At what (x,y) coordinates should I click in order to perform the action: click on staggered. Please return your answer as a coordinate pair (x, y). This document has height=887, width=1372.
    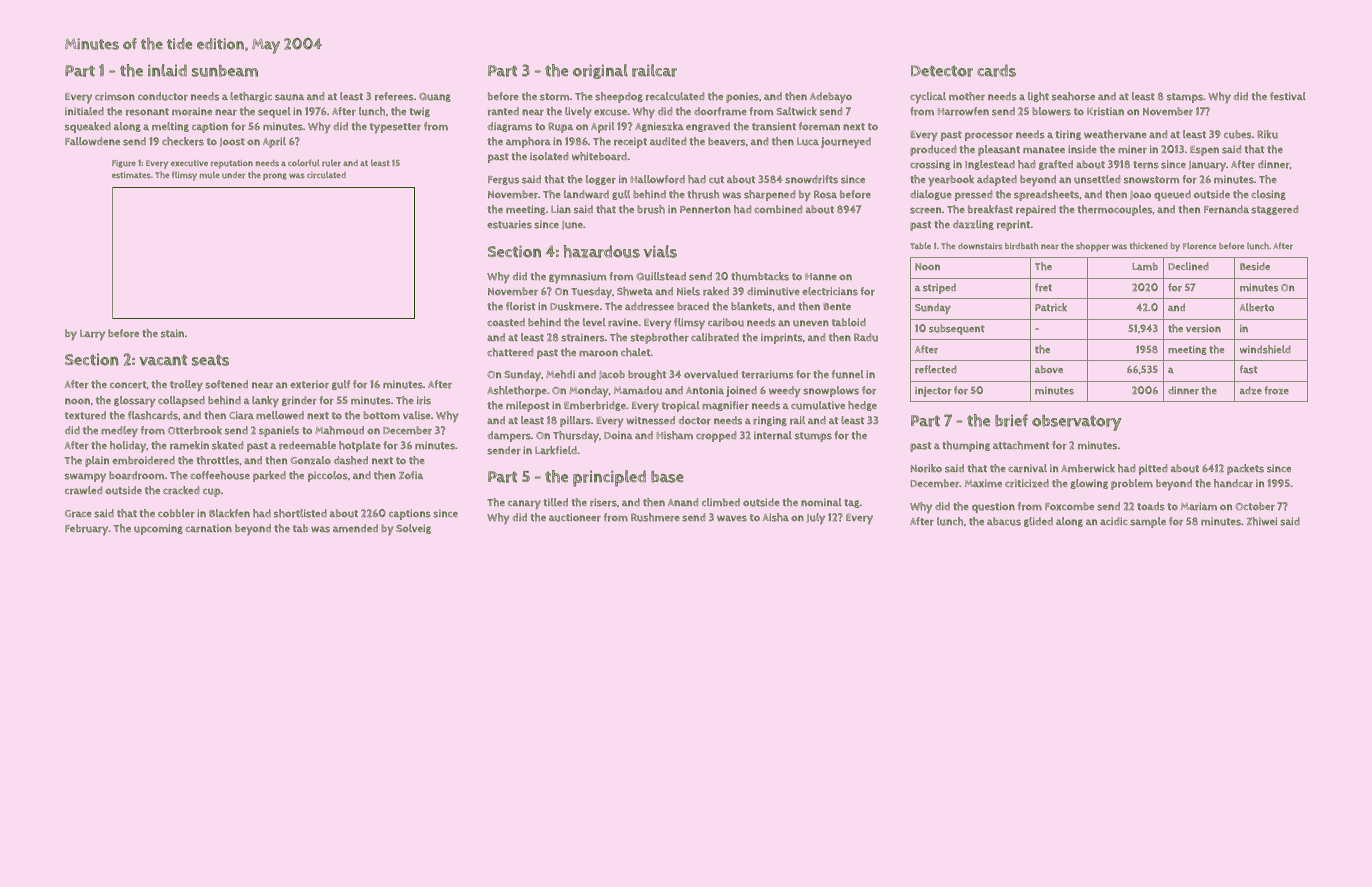
    Looking at the image, I should click on (1274, 210).
